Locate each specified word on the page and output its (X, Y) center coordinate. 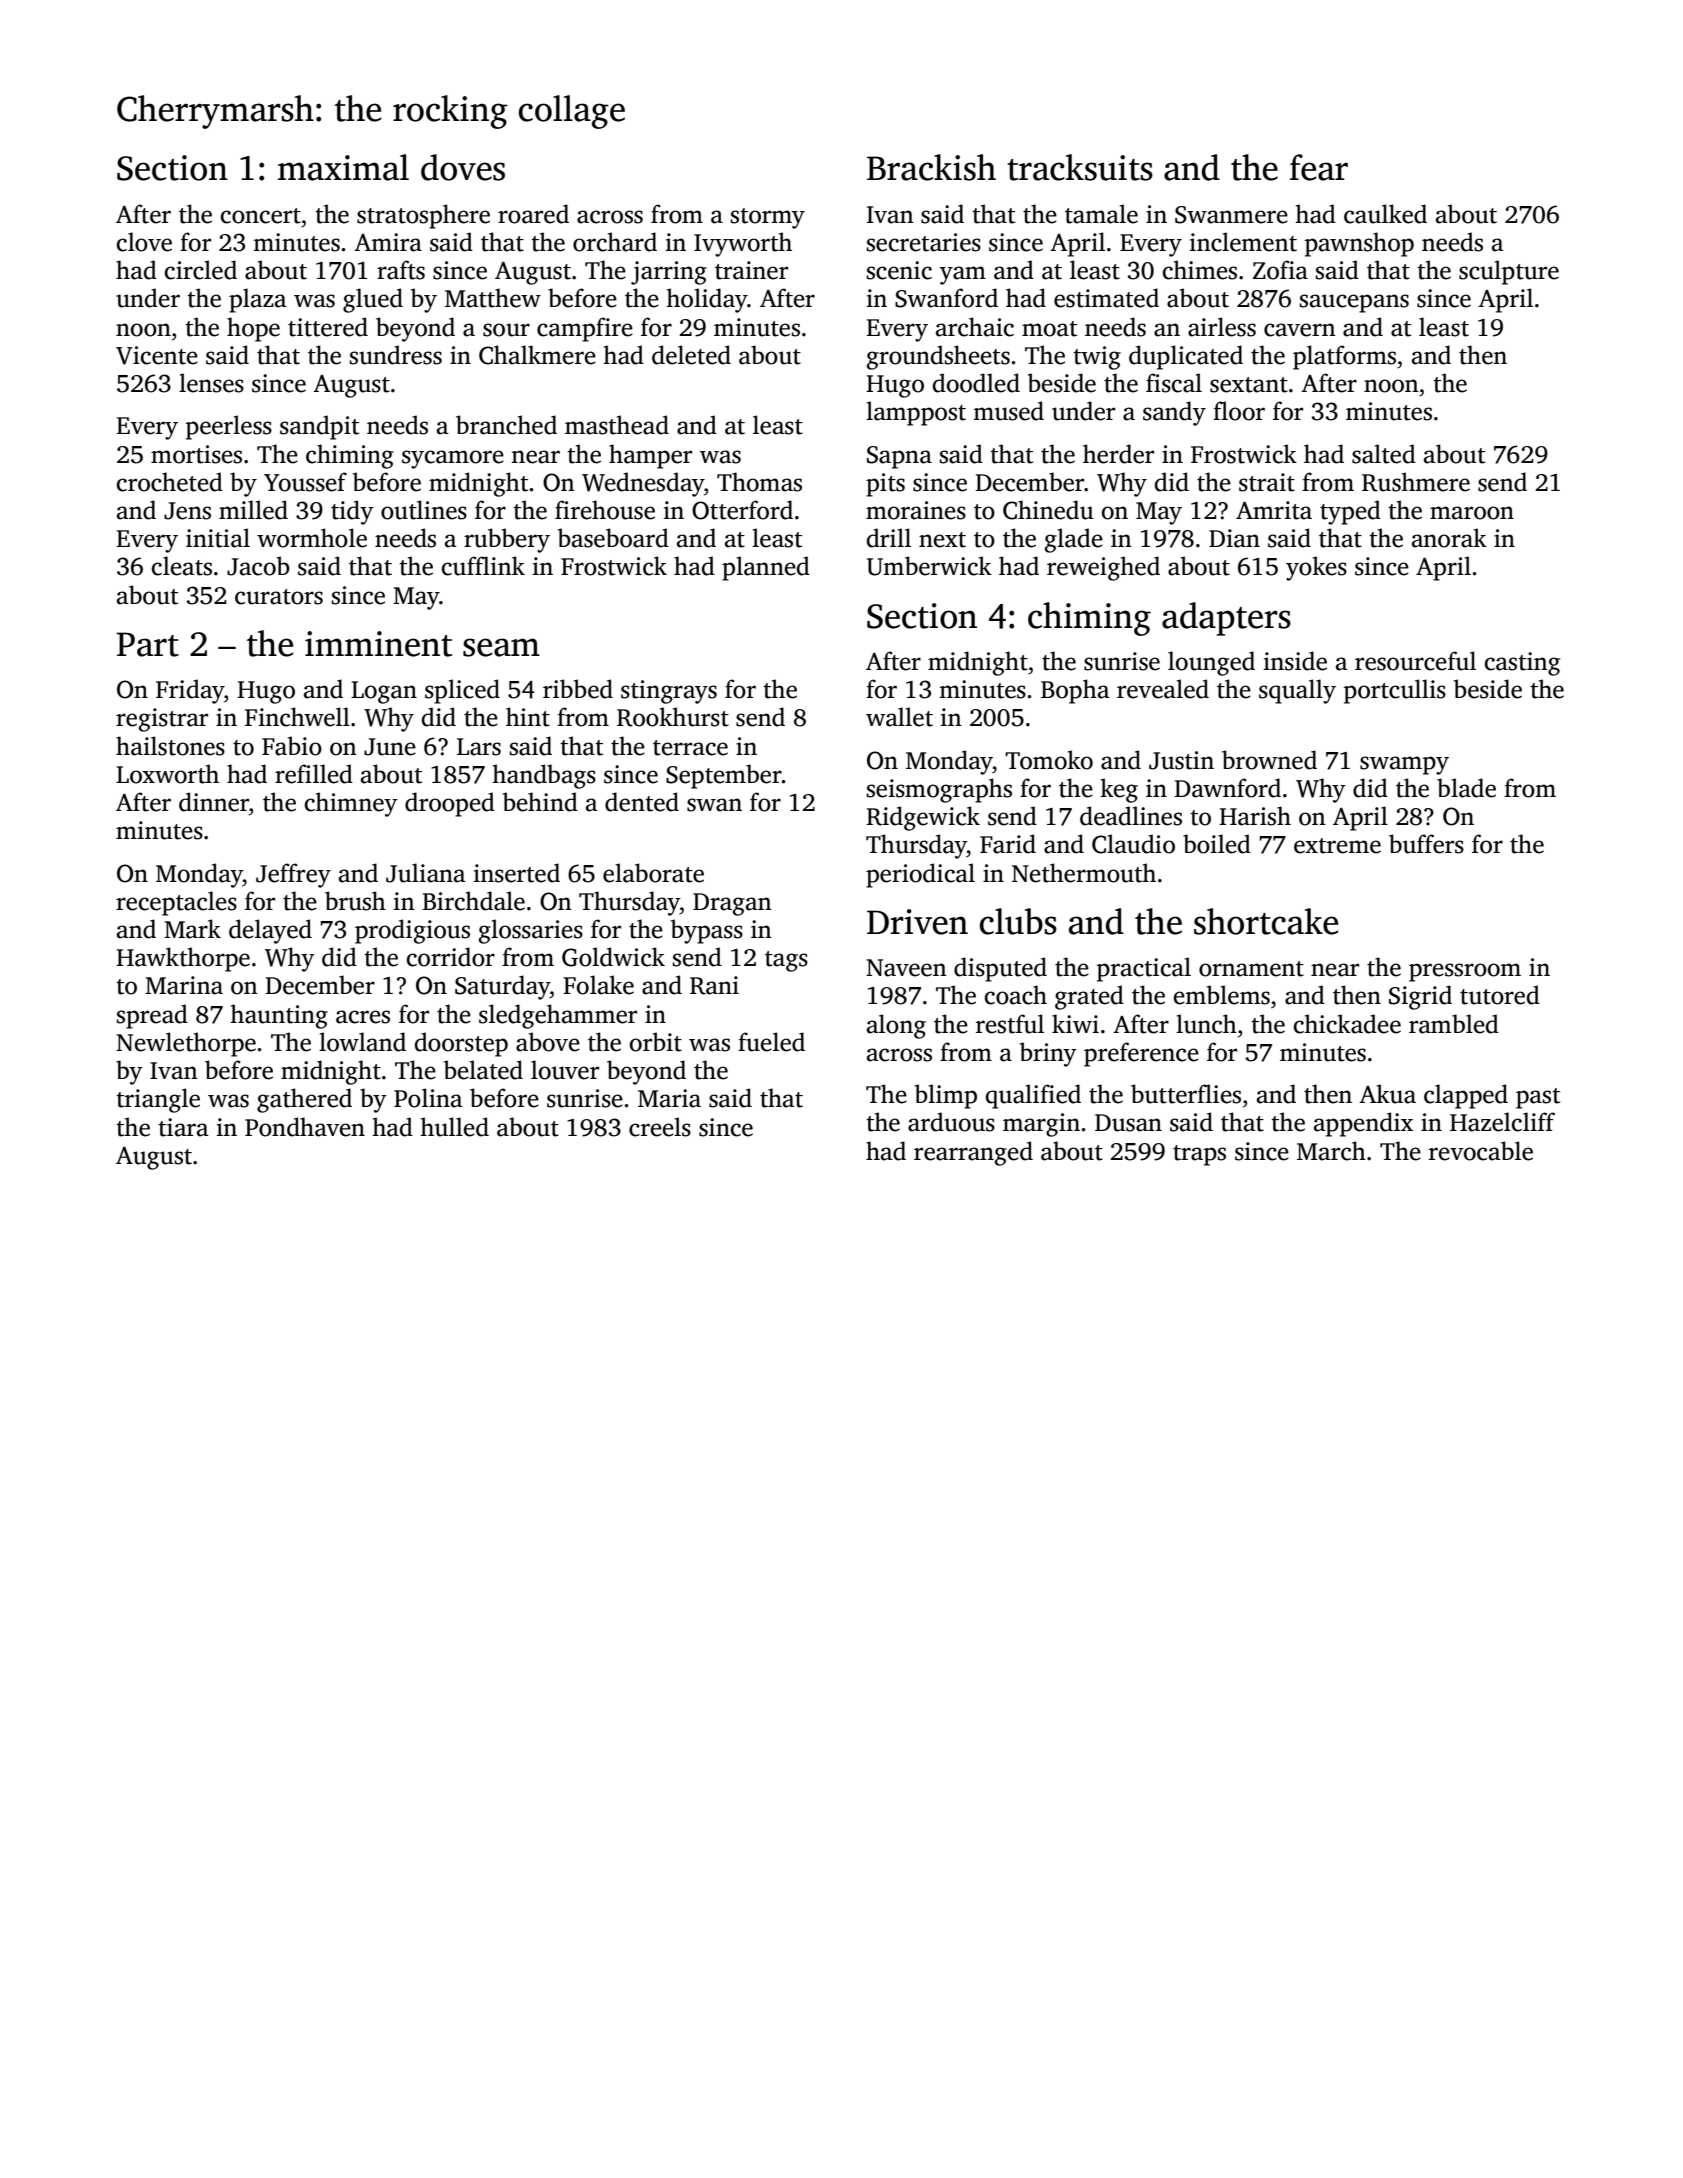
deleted (691, 355)
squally (1297, 691)
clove (144, 242)
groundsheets (938, 357)
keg (1119, 790)
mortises (196, 454)
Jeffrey (293, 875)
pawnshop (1359, 244)
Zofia (1280, 270)
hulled (455, 1127)
